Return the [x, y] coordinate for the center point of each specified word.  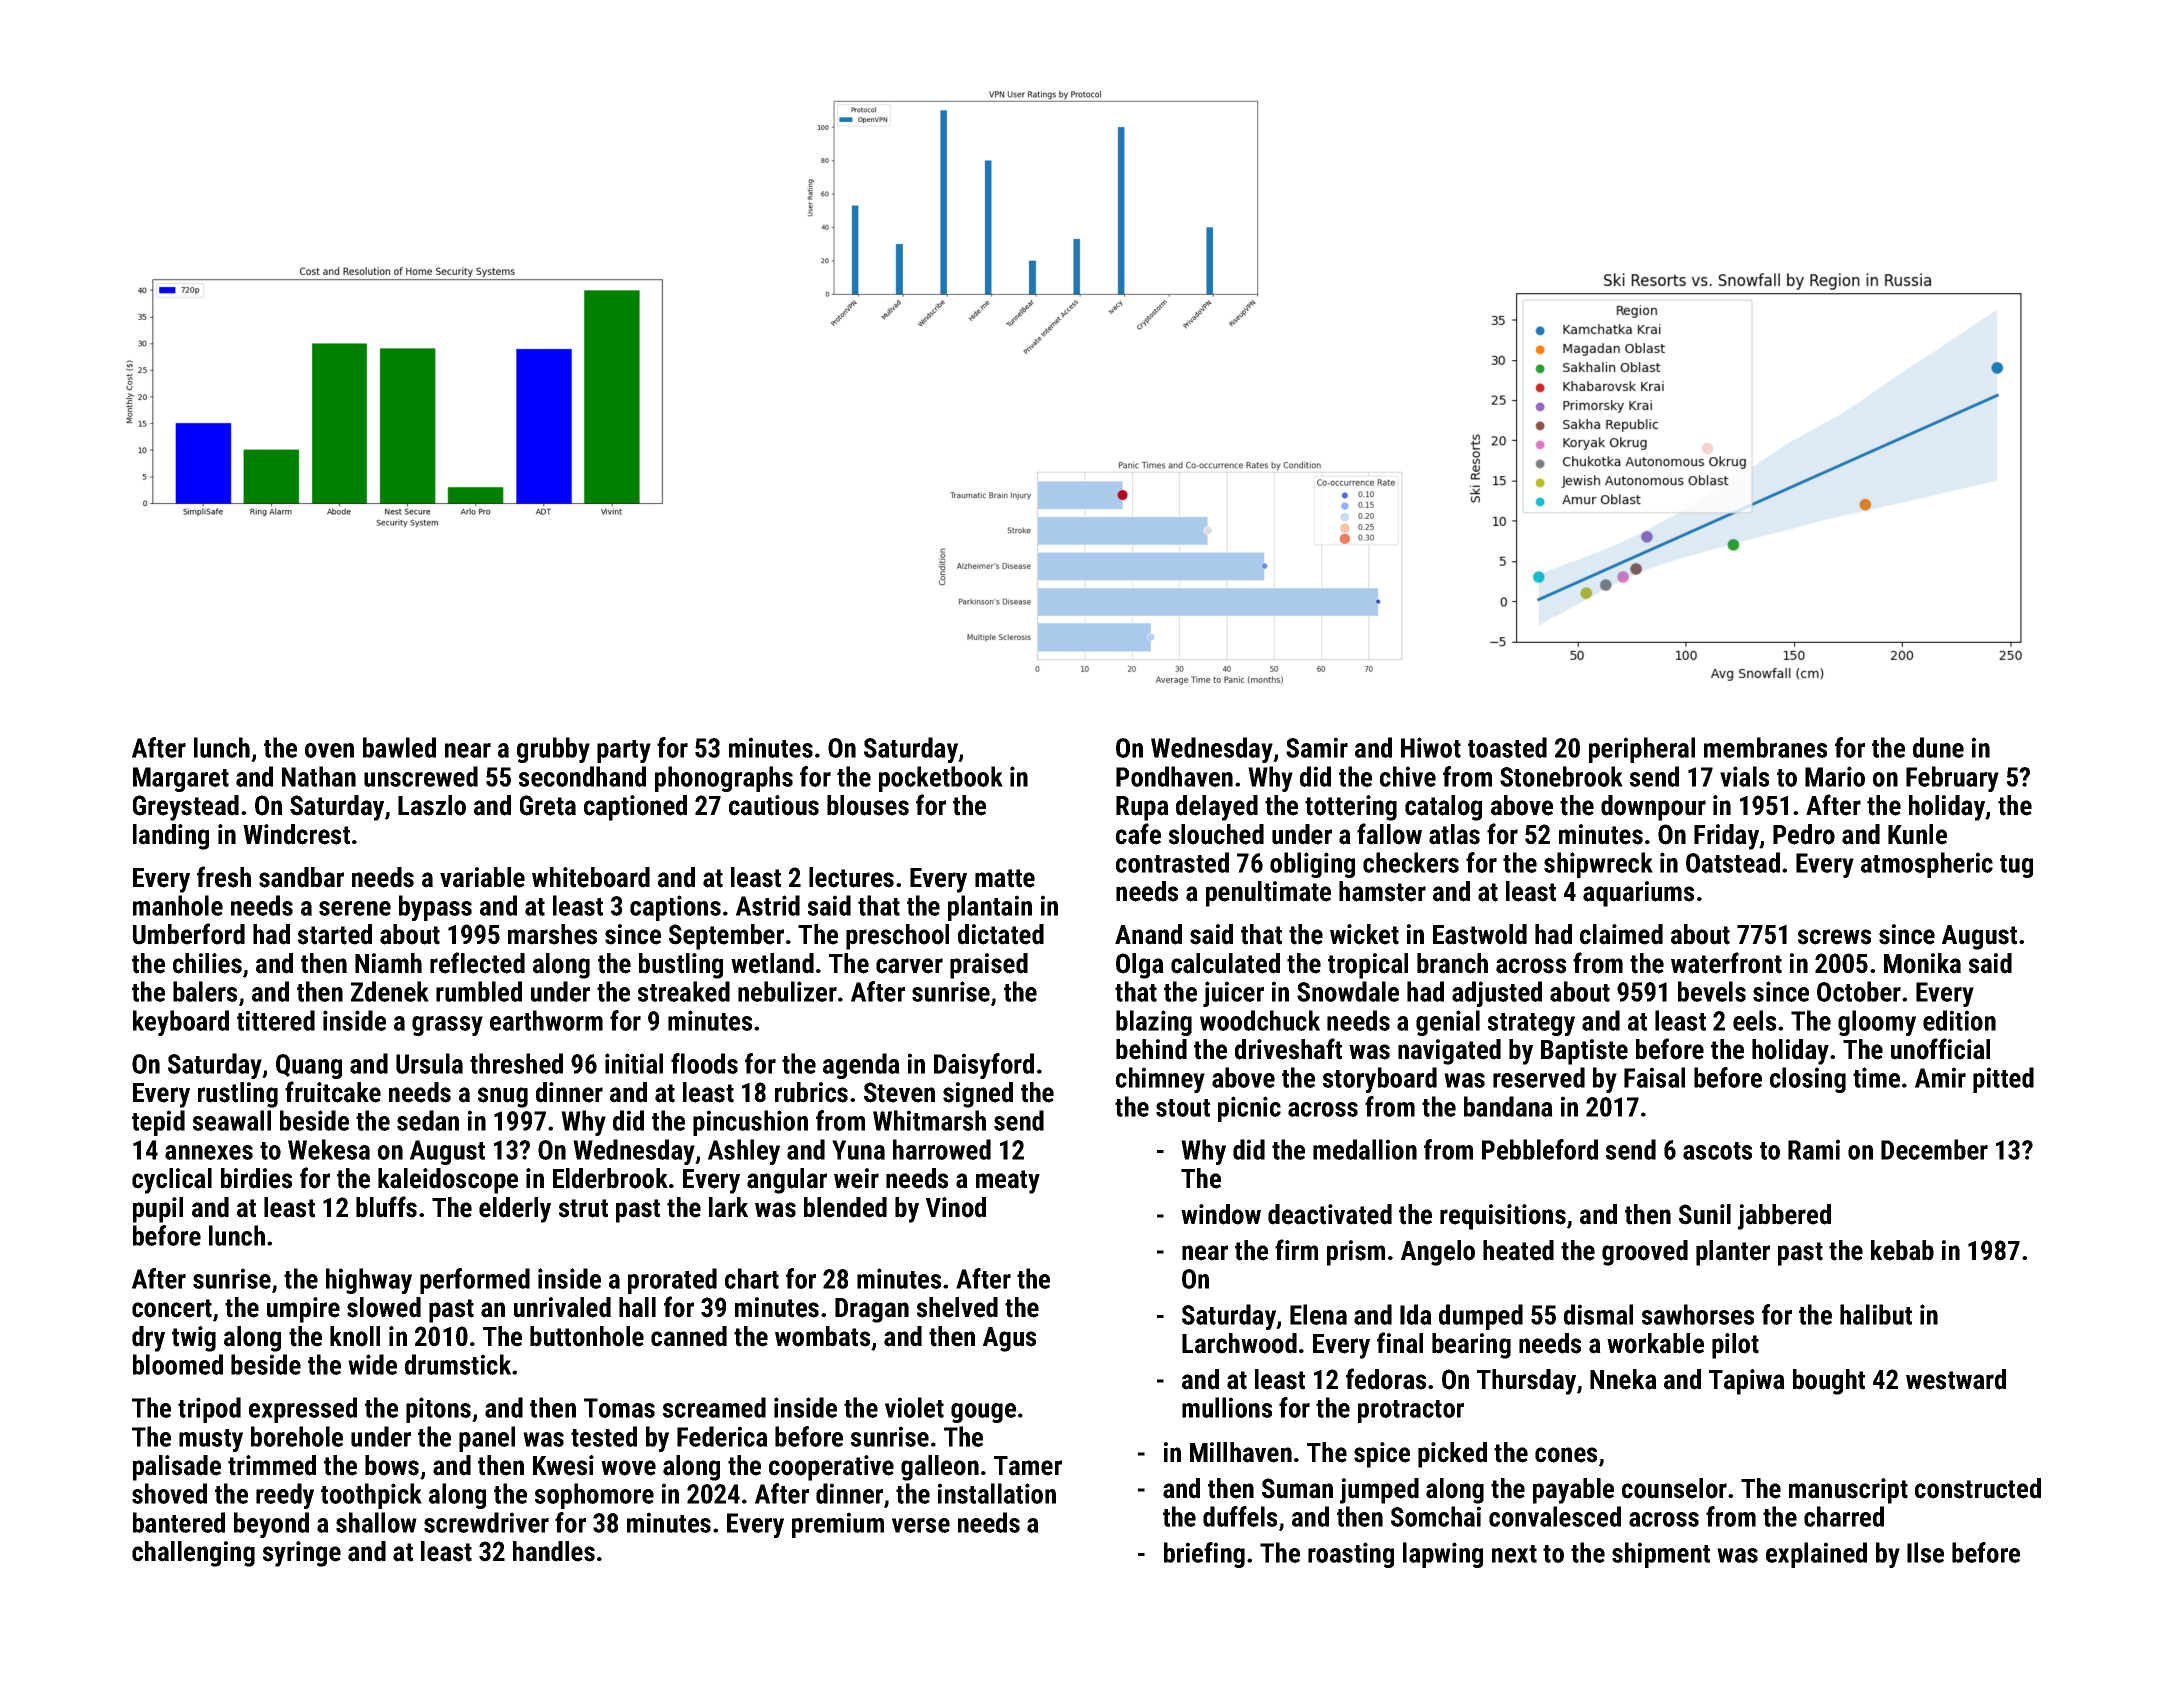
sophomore [594, 1496]
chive [1408, 776]
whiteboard [591, 877]
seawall [232, 1120]
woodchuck [1260, 1020]
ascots [1717, 1151]
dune [1938, 747]
